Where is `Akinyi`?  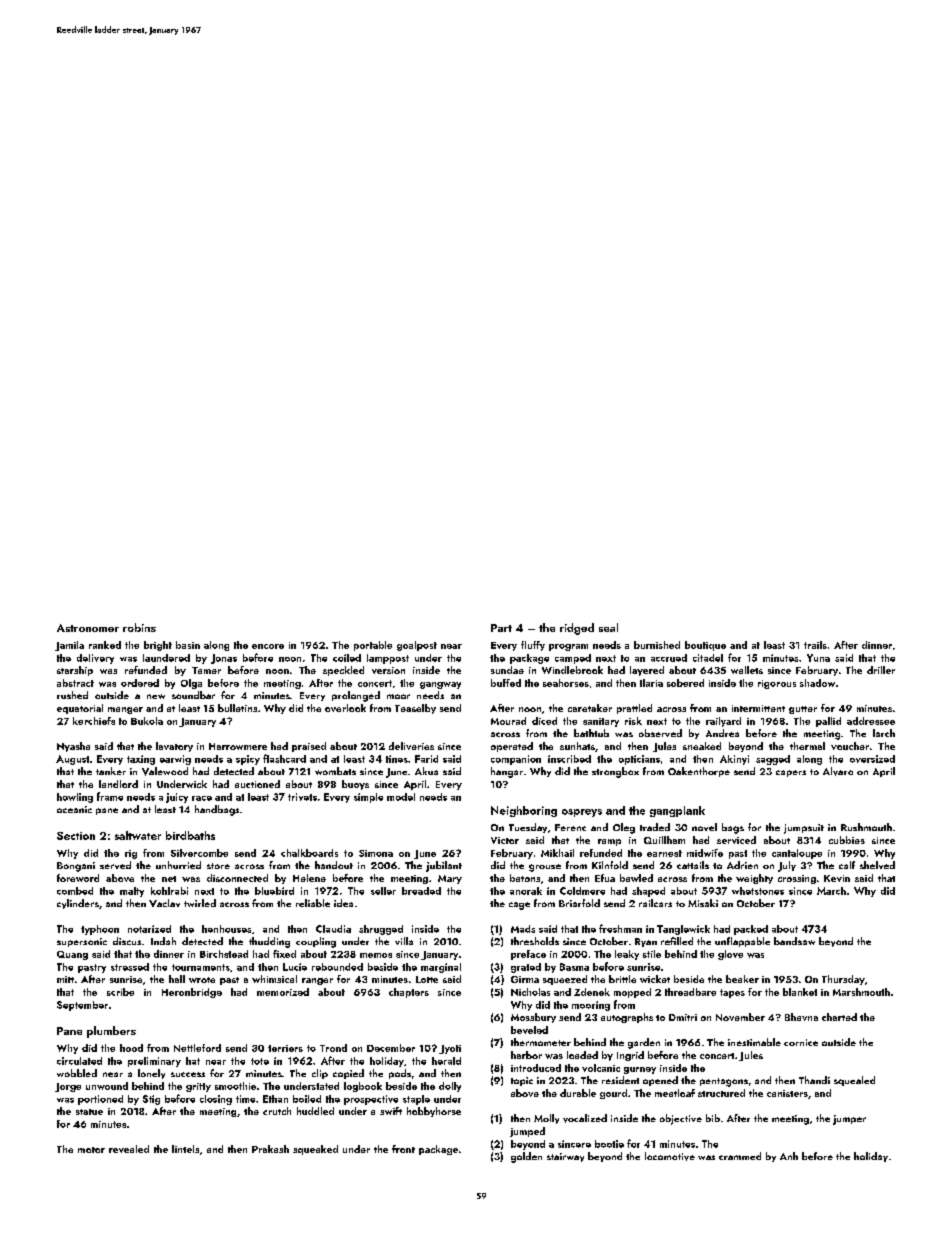 Akinyi is located at coordinates (734, 760).
